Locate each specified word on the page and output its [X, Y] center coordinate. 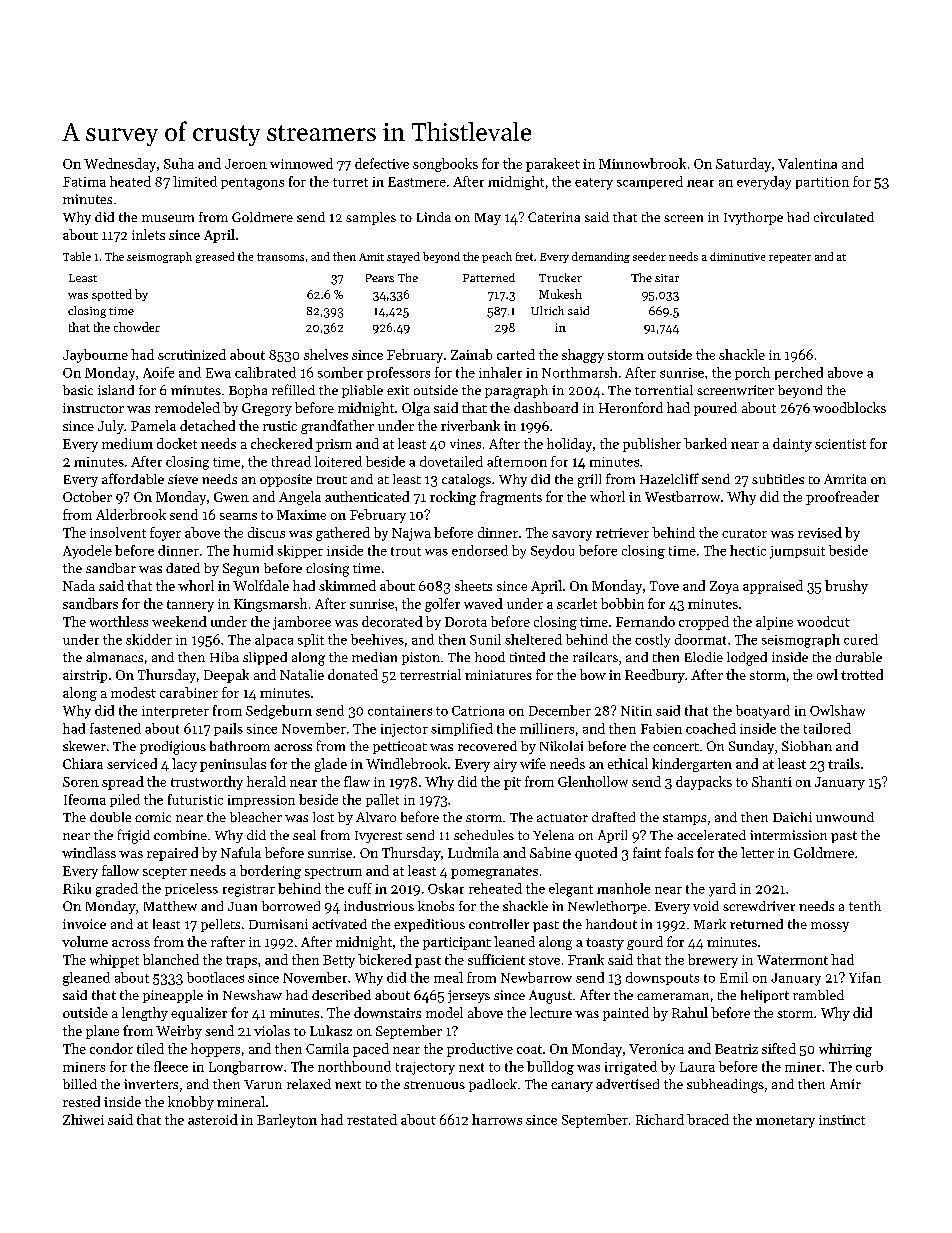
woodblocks [849, 407]
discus [266, 532]
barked [705, 443]
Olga [416, 409]
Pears [380, 278]
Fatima [84, 182]
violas [272, 1030]
